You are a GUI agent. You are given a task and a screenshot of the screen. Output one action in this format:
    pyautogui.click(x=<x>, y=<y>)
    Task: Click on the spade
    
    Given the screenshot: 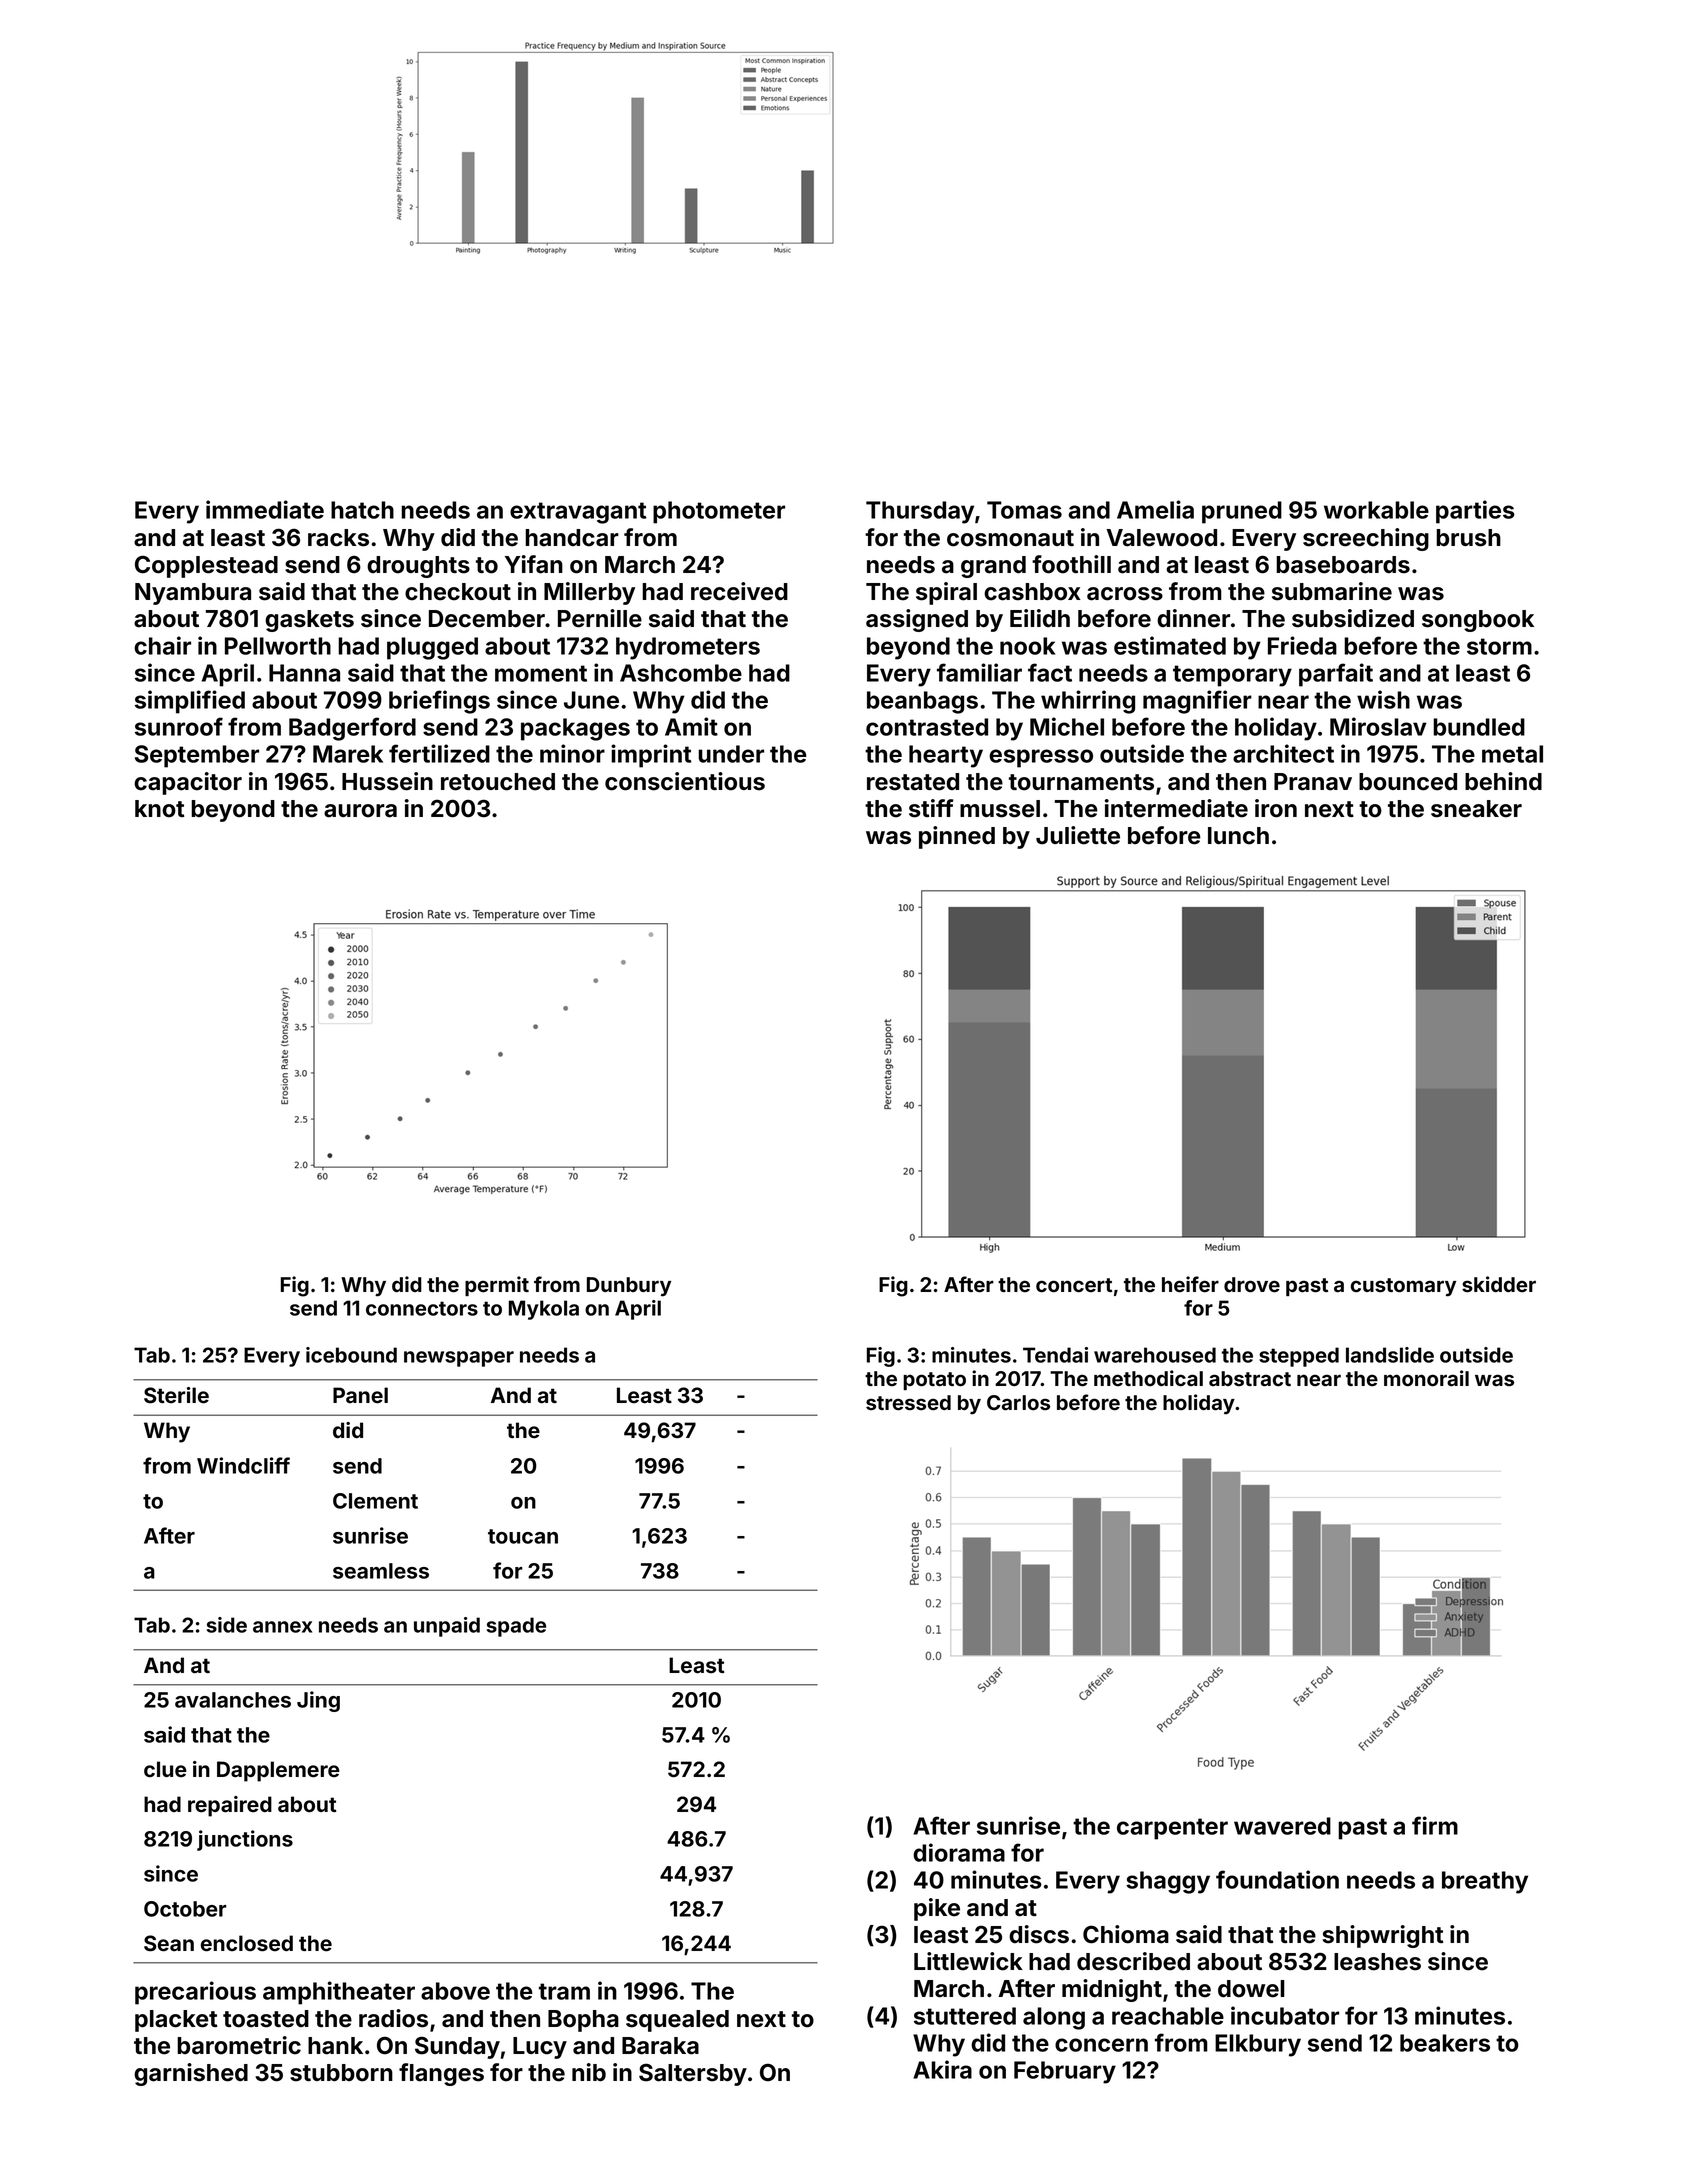 What is the action you would take?
    pyautogui.click(x=516, y=1627)
